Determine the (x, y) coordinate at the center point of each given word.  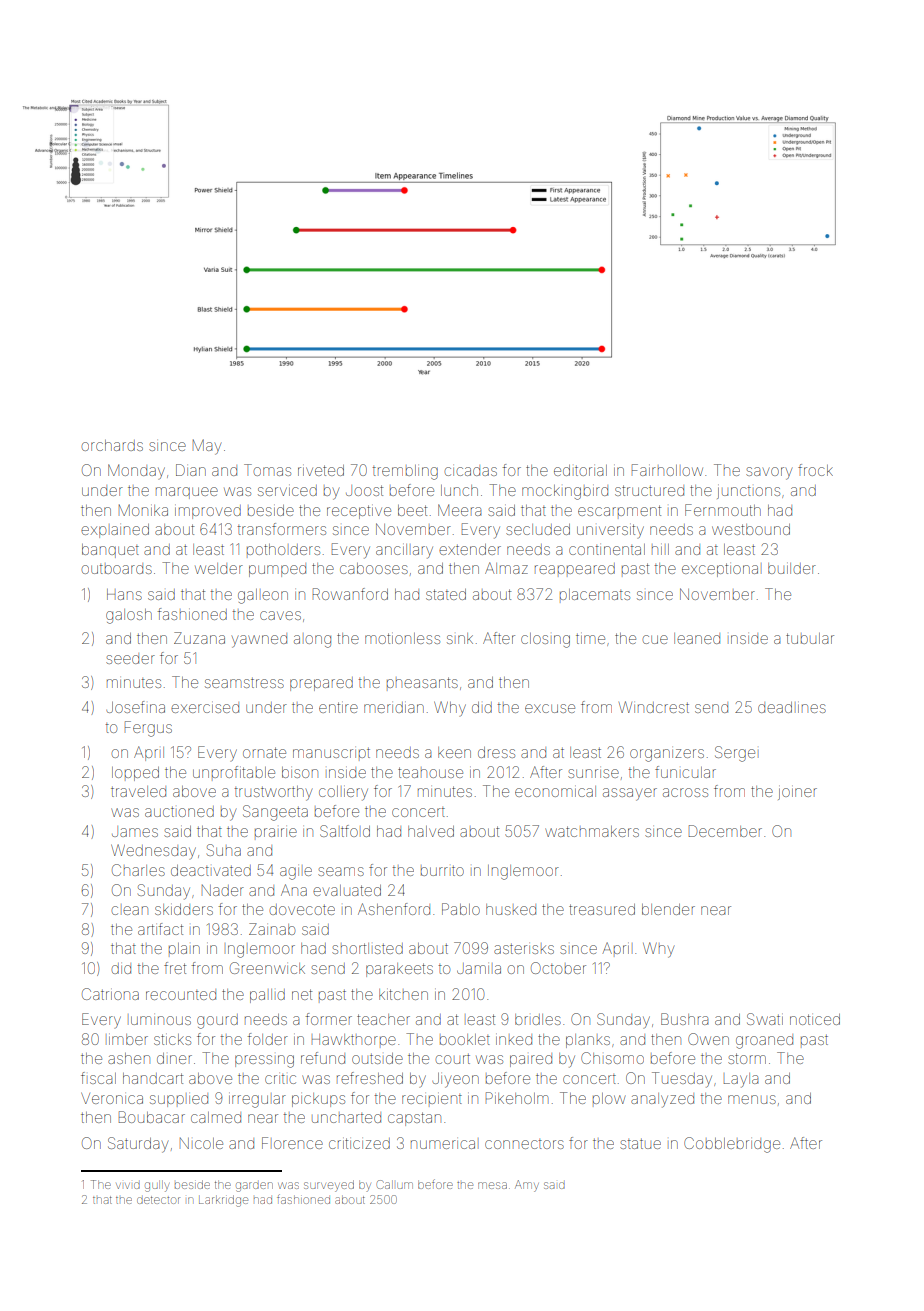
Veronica (112, 1098)
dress (496, 752)
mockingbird (565, 492)
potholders (283, 549)
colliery (343, 793)
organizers (667, 755)
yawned (259, 641)
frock (815, 470)
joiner (797, 794)
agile (296, 873)
